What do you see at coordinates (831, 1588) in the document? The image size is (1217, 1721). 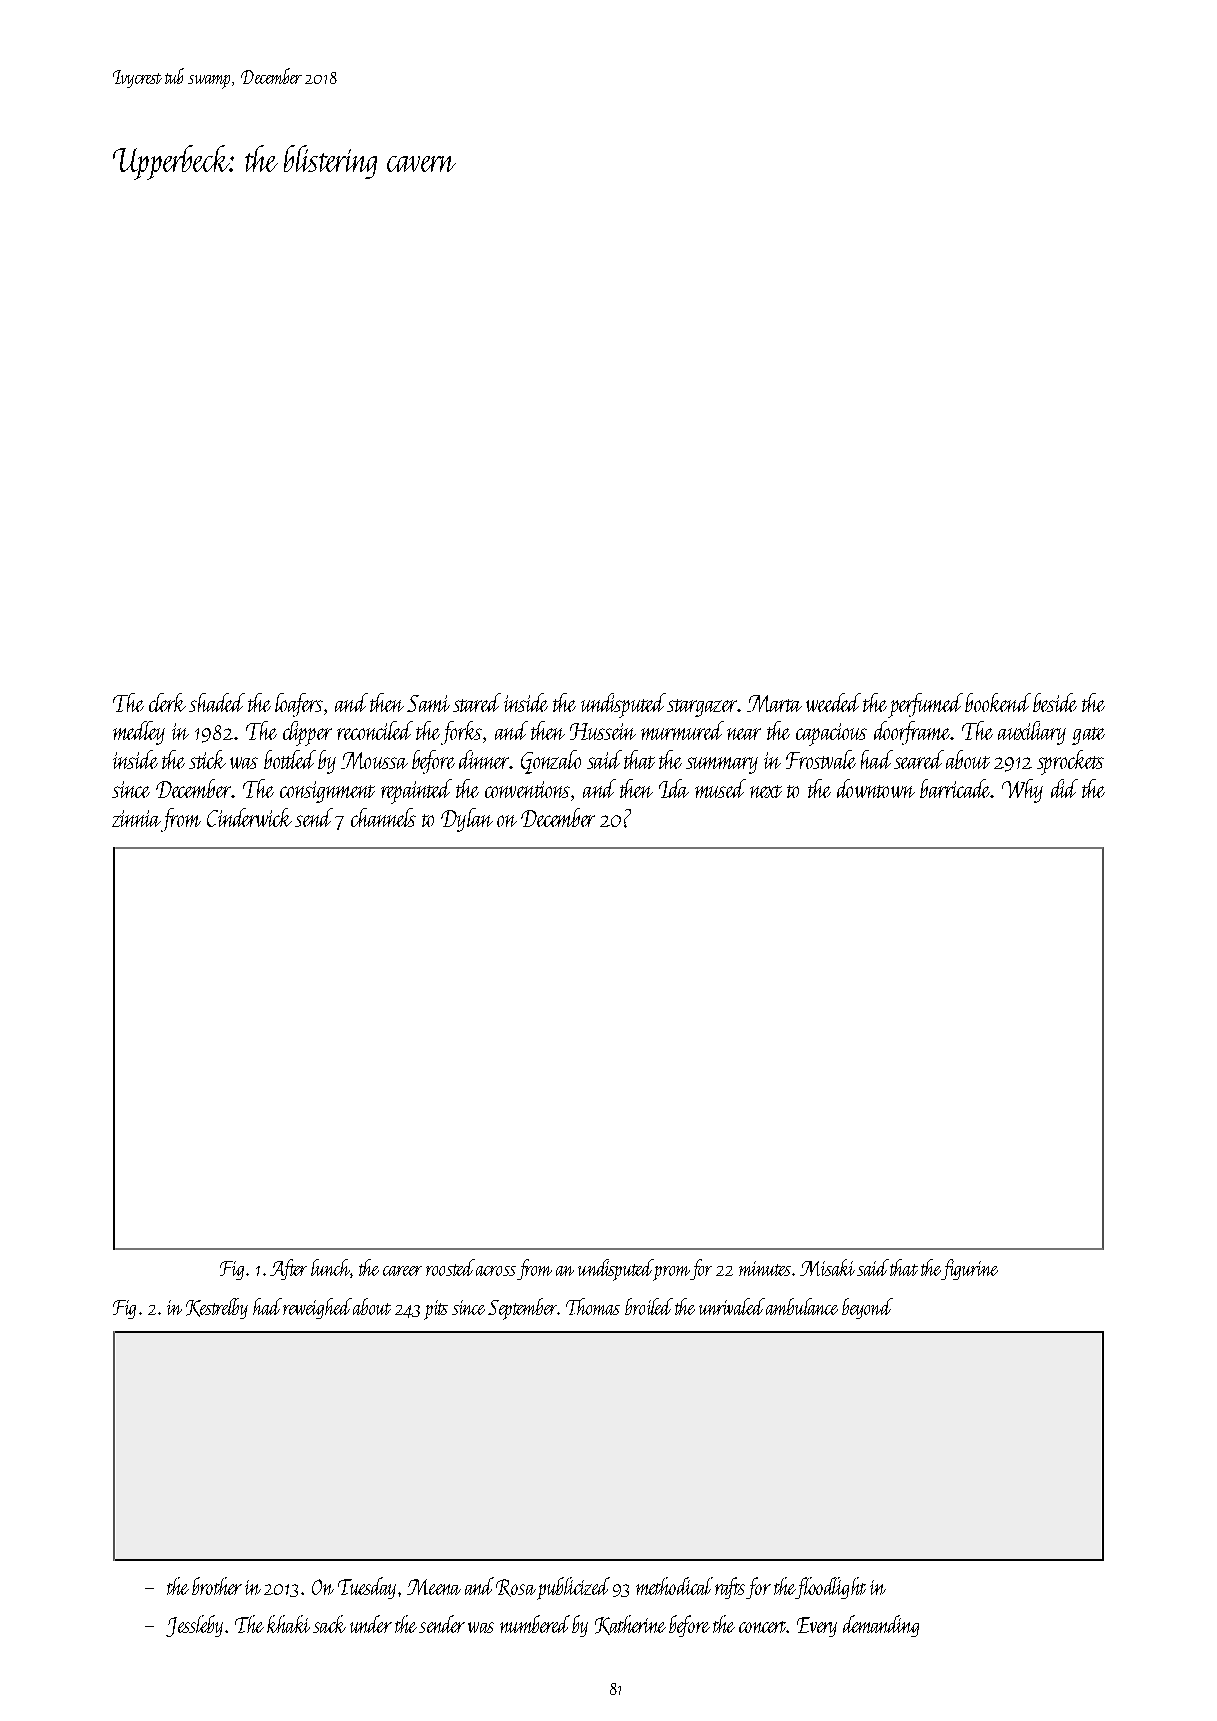 I see `floodlight` at bounding box center [831, 1588].
